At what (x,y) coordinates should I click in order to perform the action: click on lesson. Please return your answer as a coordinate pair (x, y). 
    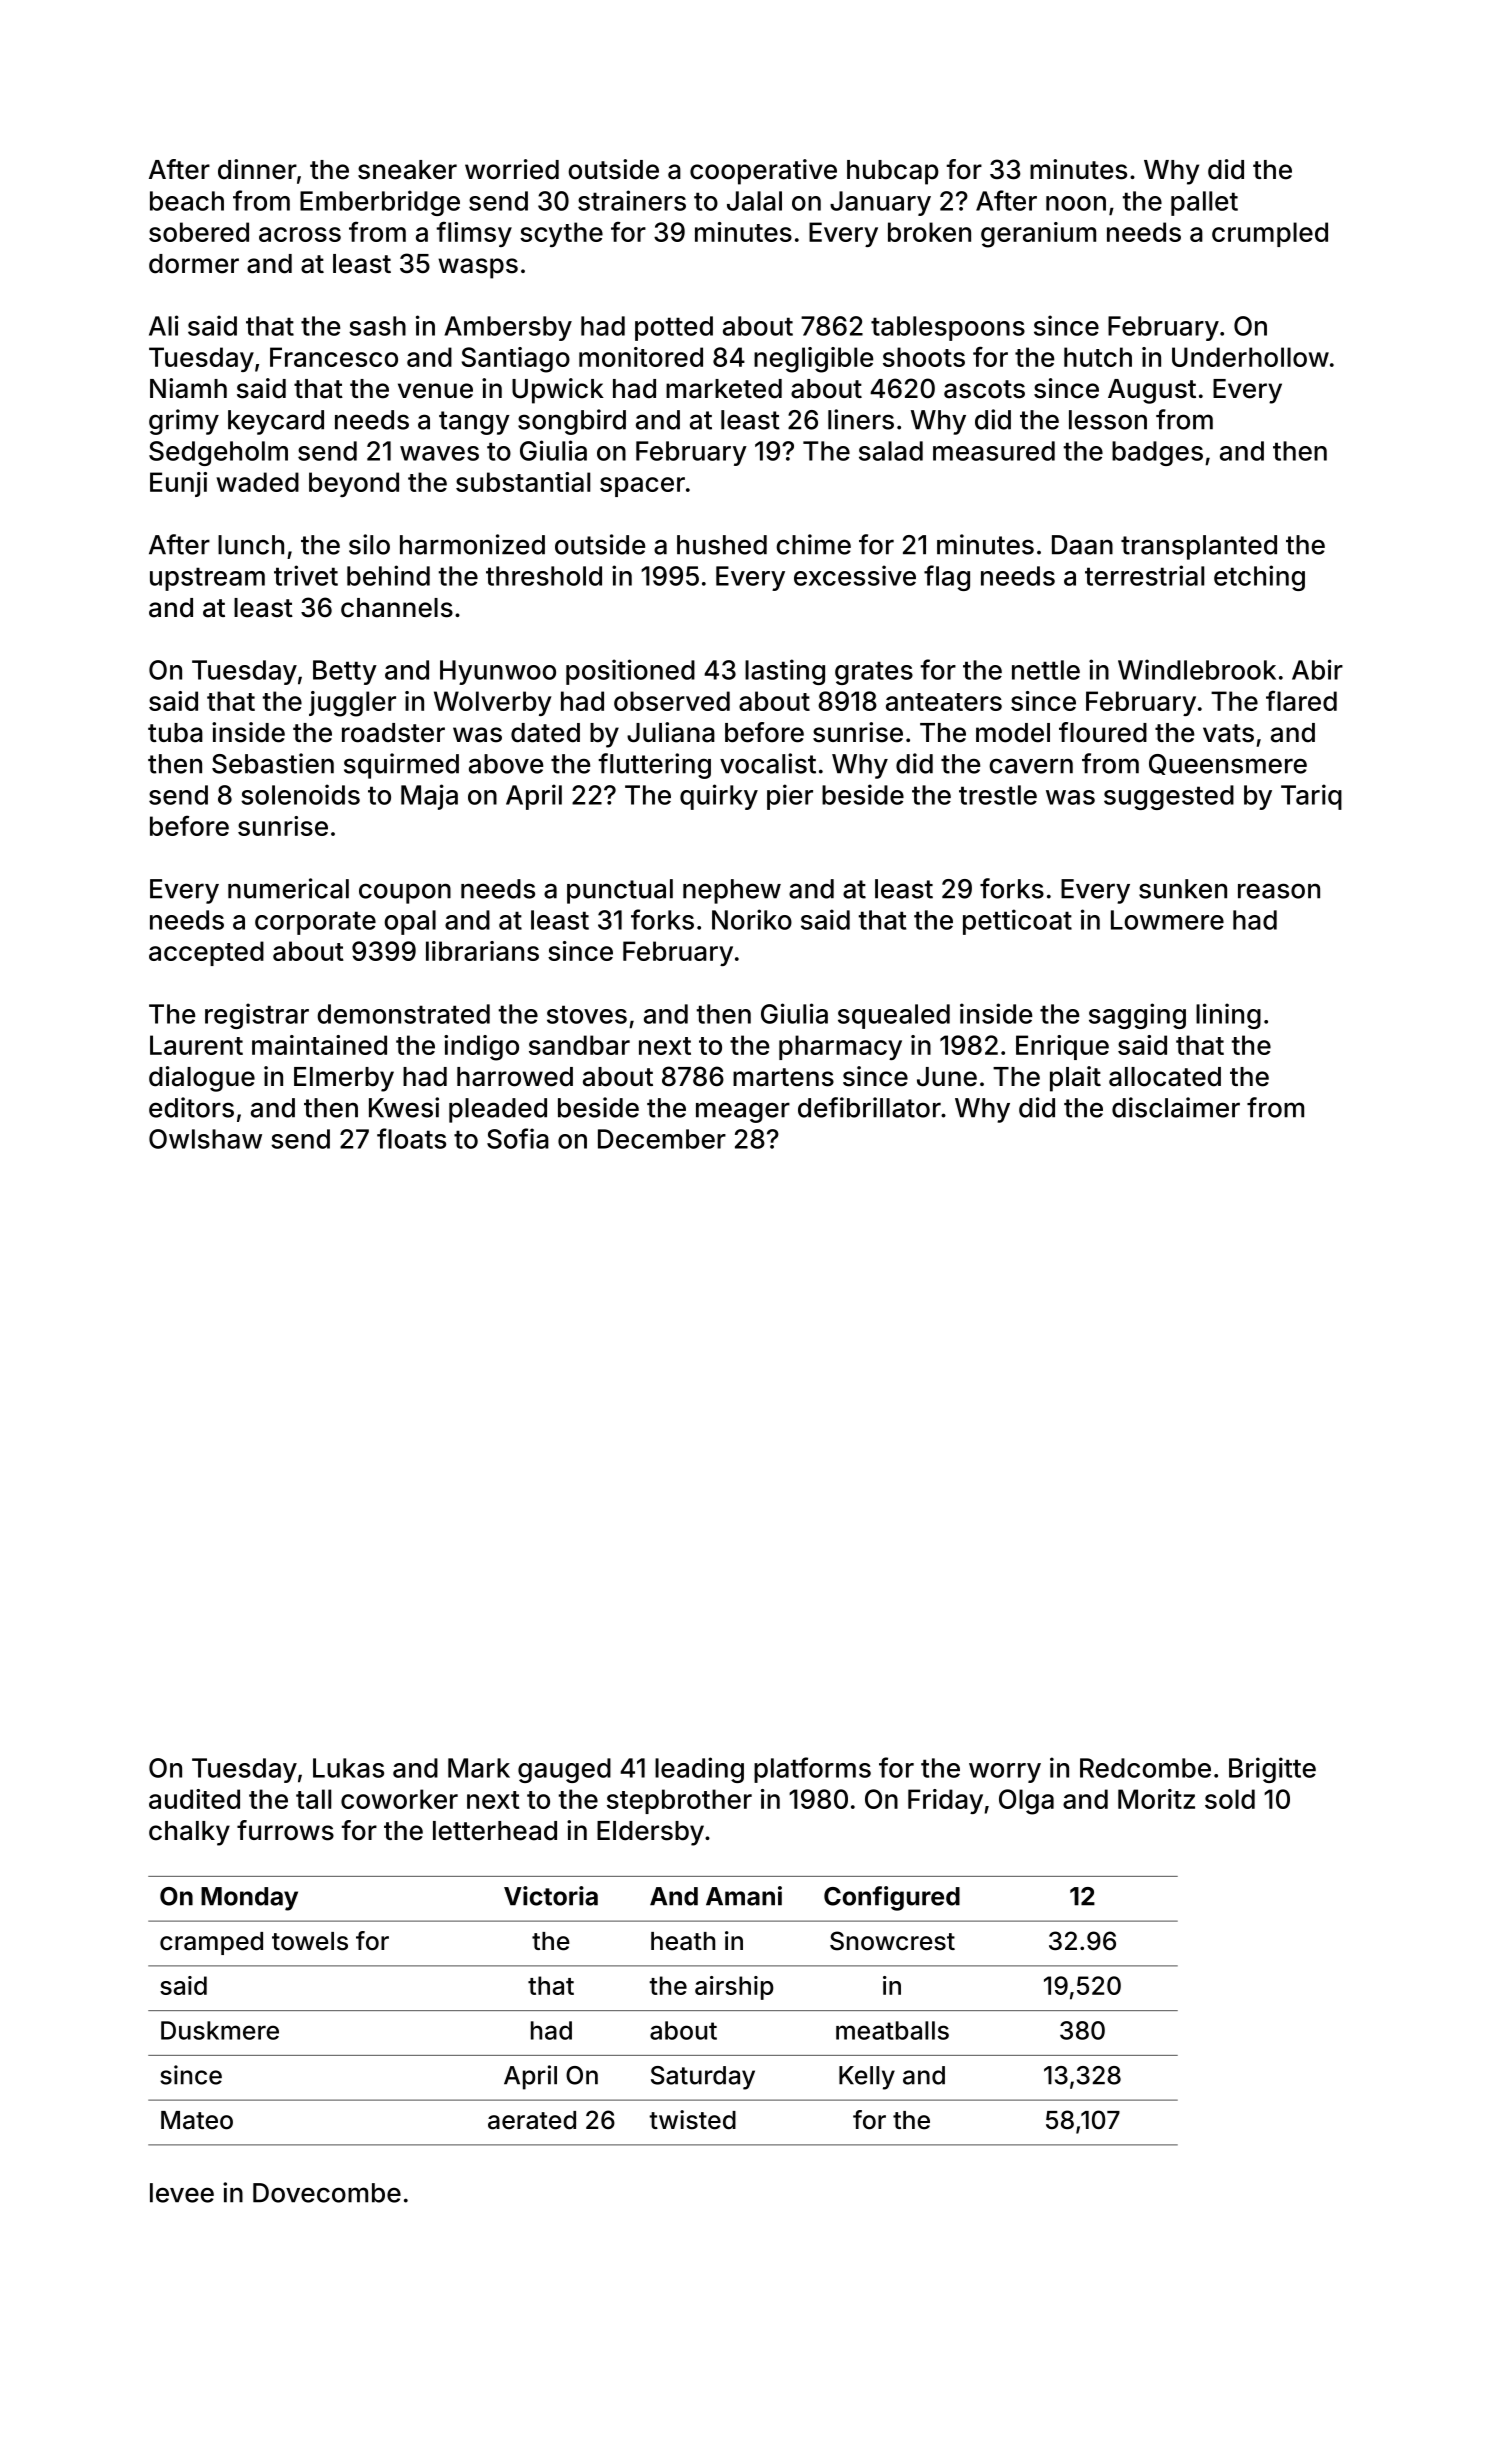
    Looking at the image, I should click on (1108, 420).
